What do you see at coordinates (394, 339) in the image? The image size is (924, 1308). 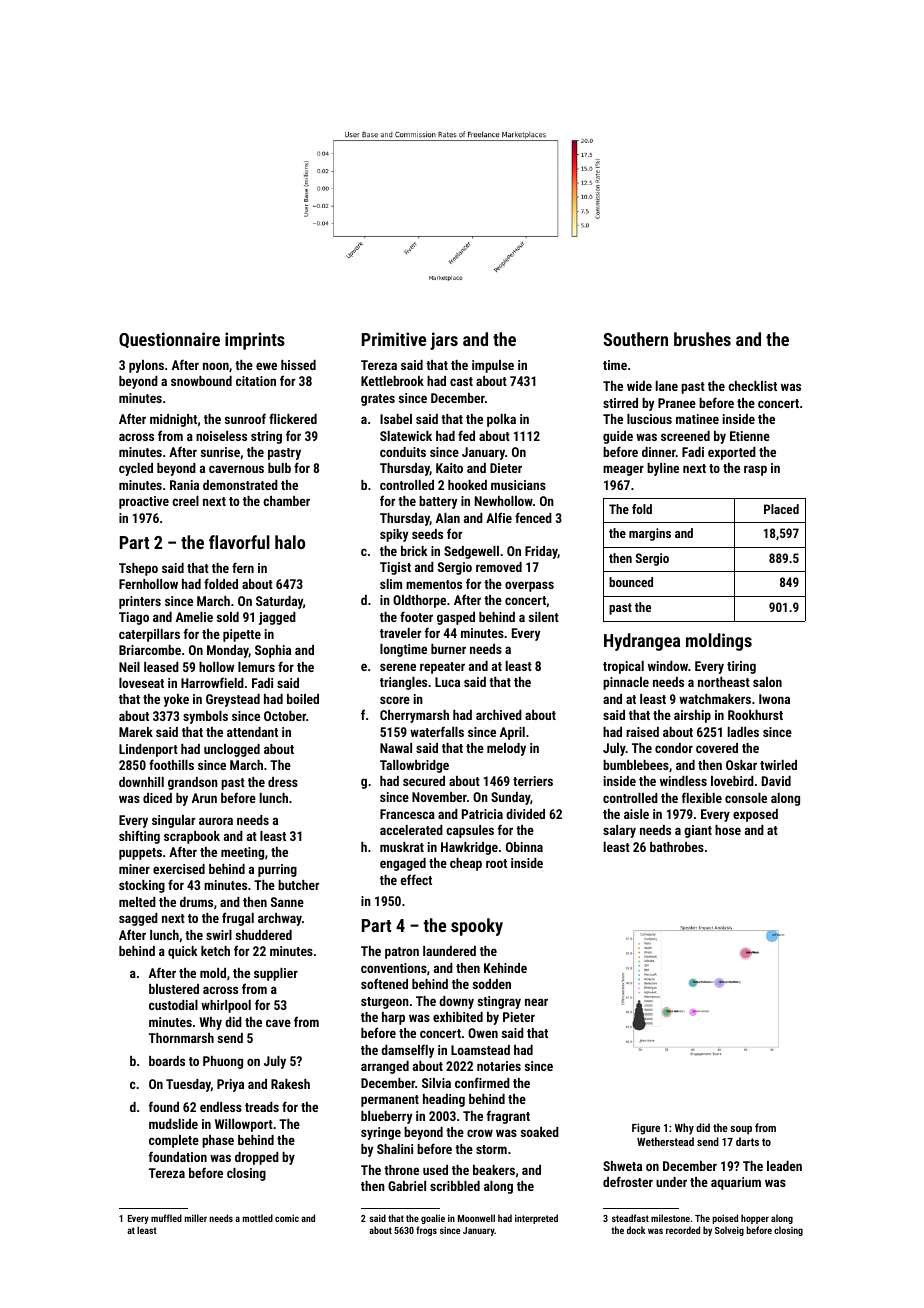 I see `Primitive` at bounding box center [394, 339].
